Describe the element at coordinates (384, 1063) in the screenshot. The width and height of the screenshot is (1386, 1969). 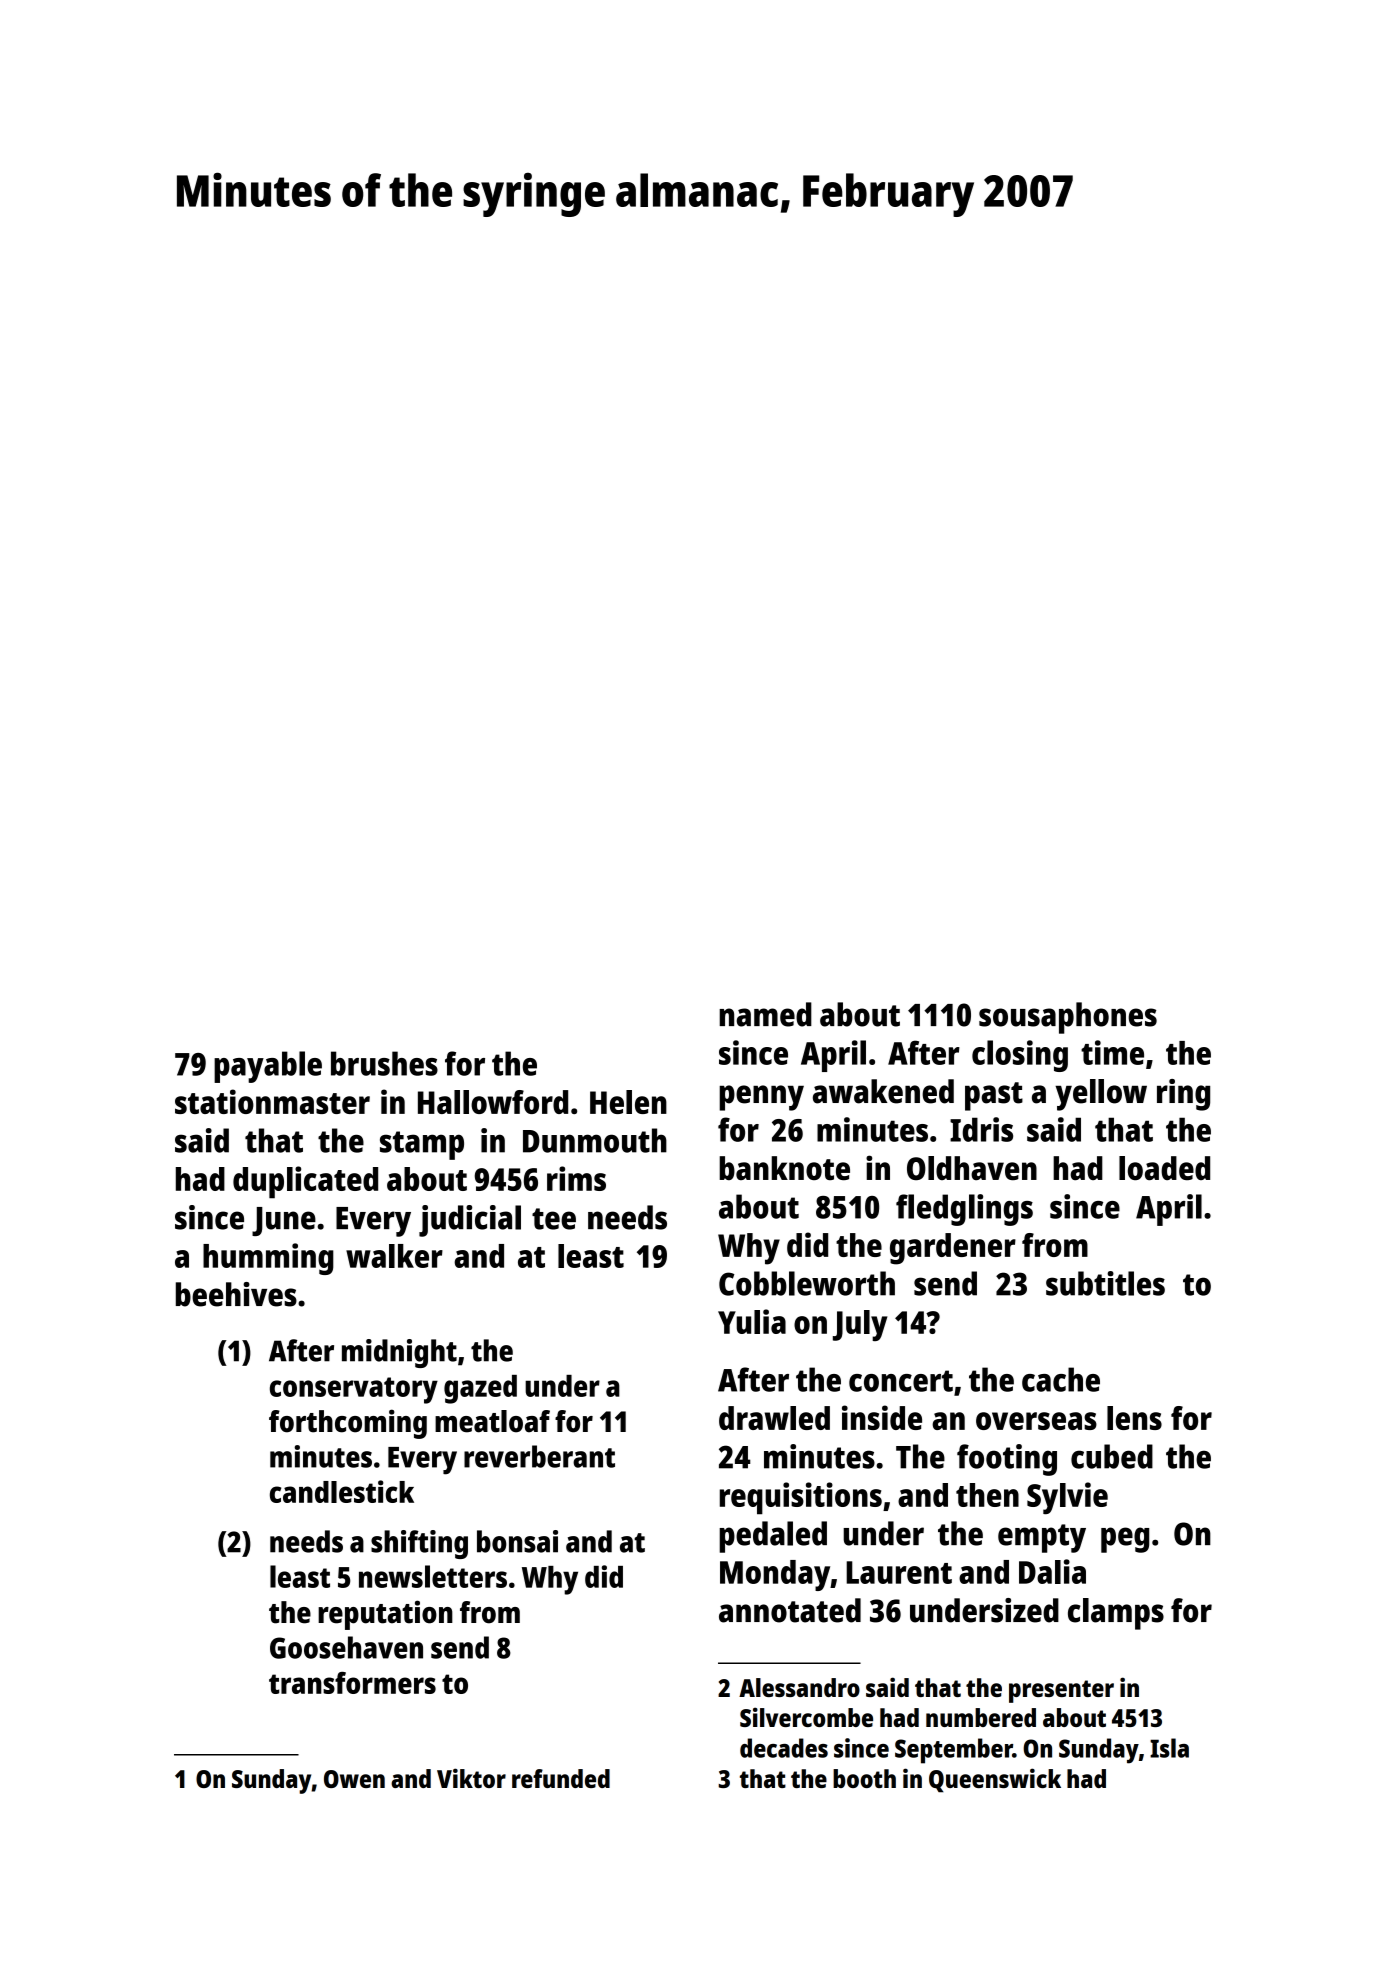
I see `brushes` at that location.
